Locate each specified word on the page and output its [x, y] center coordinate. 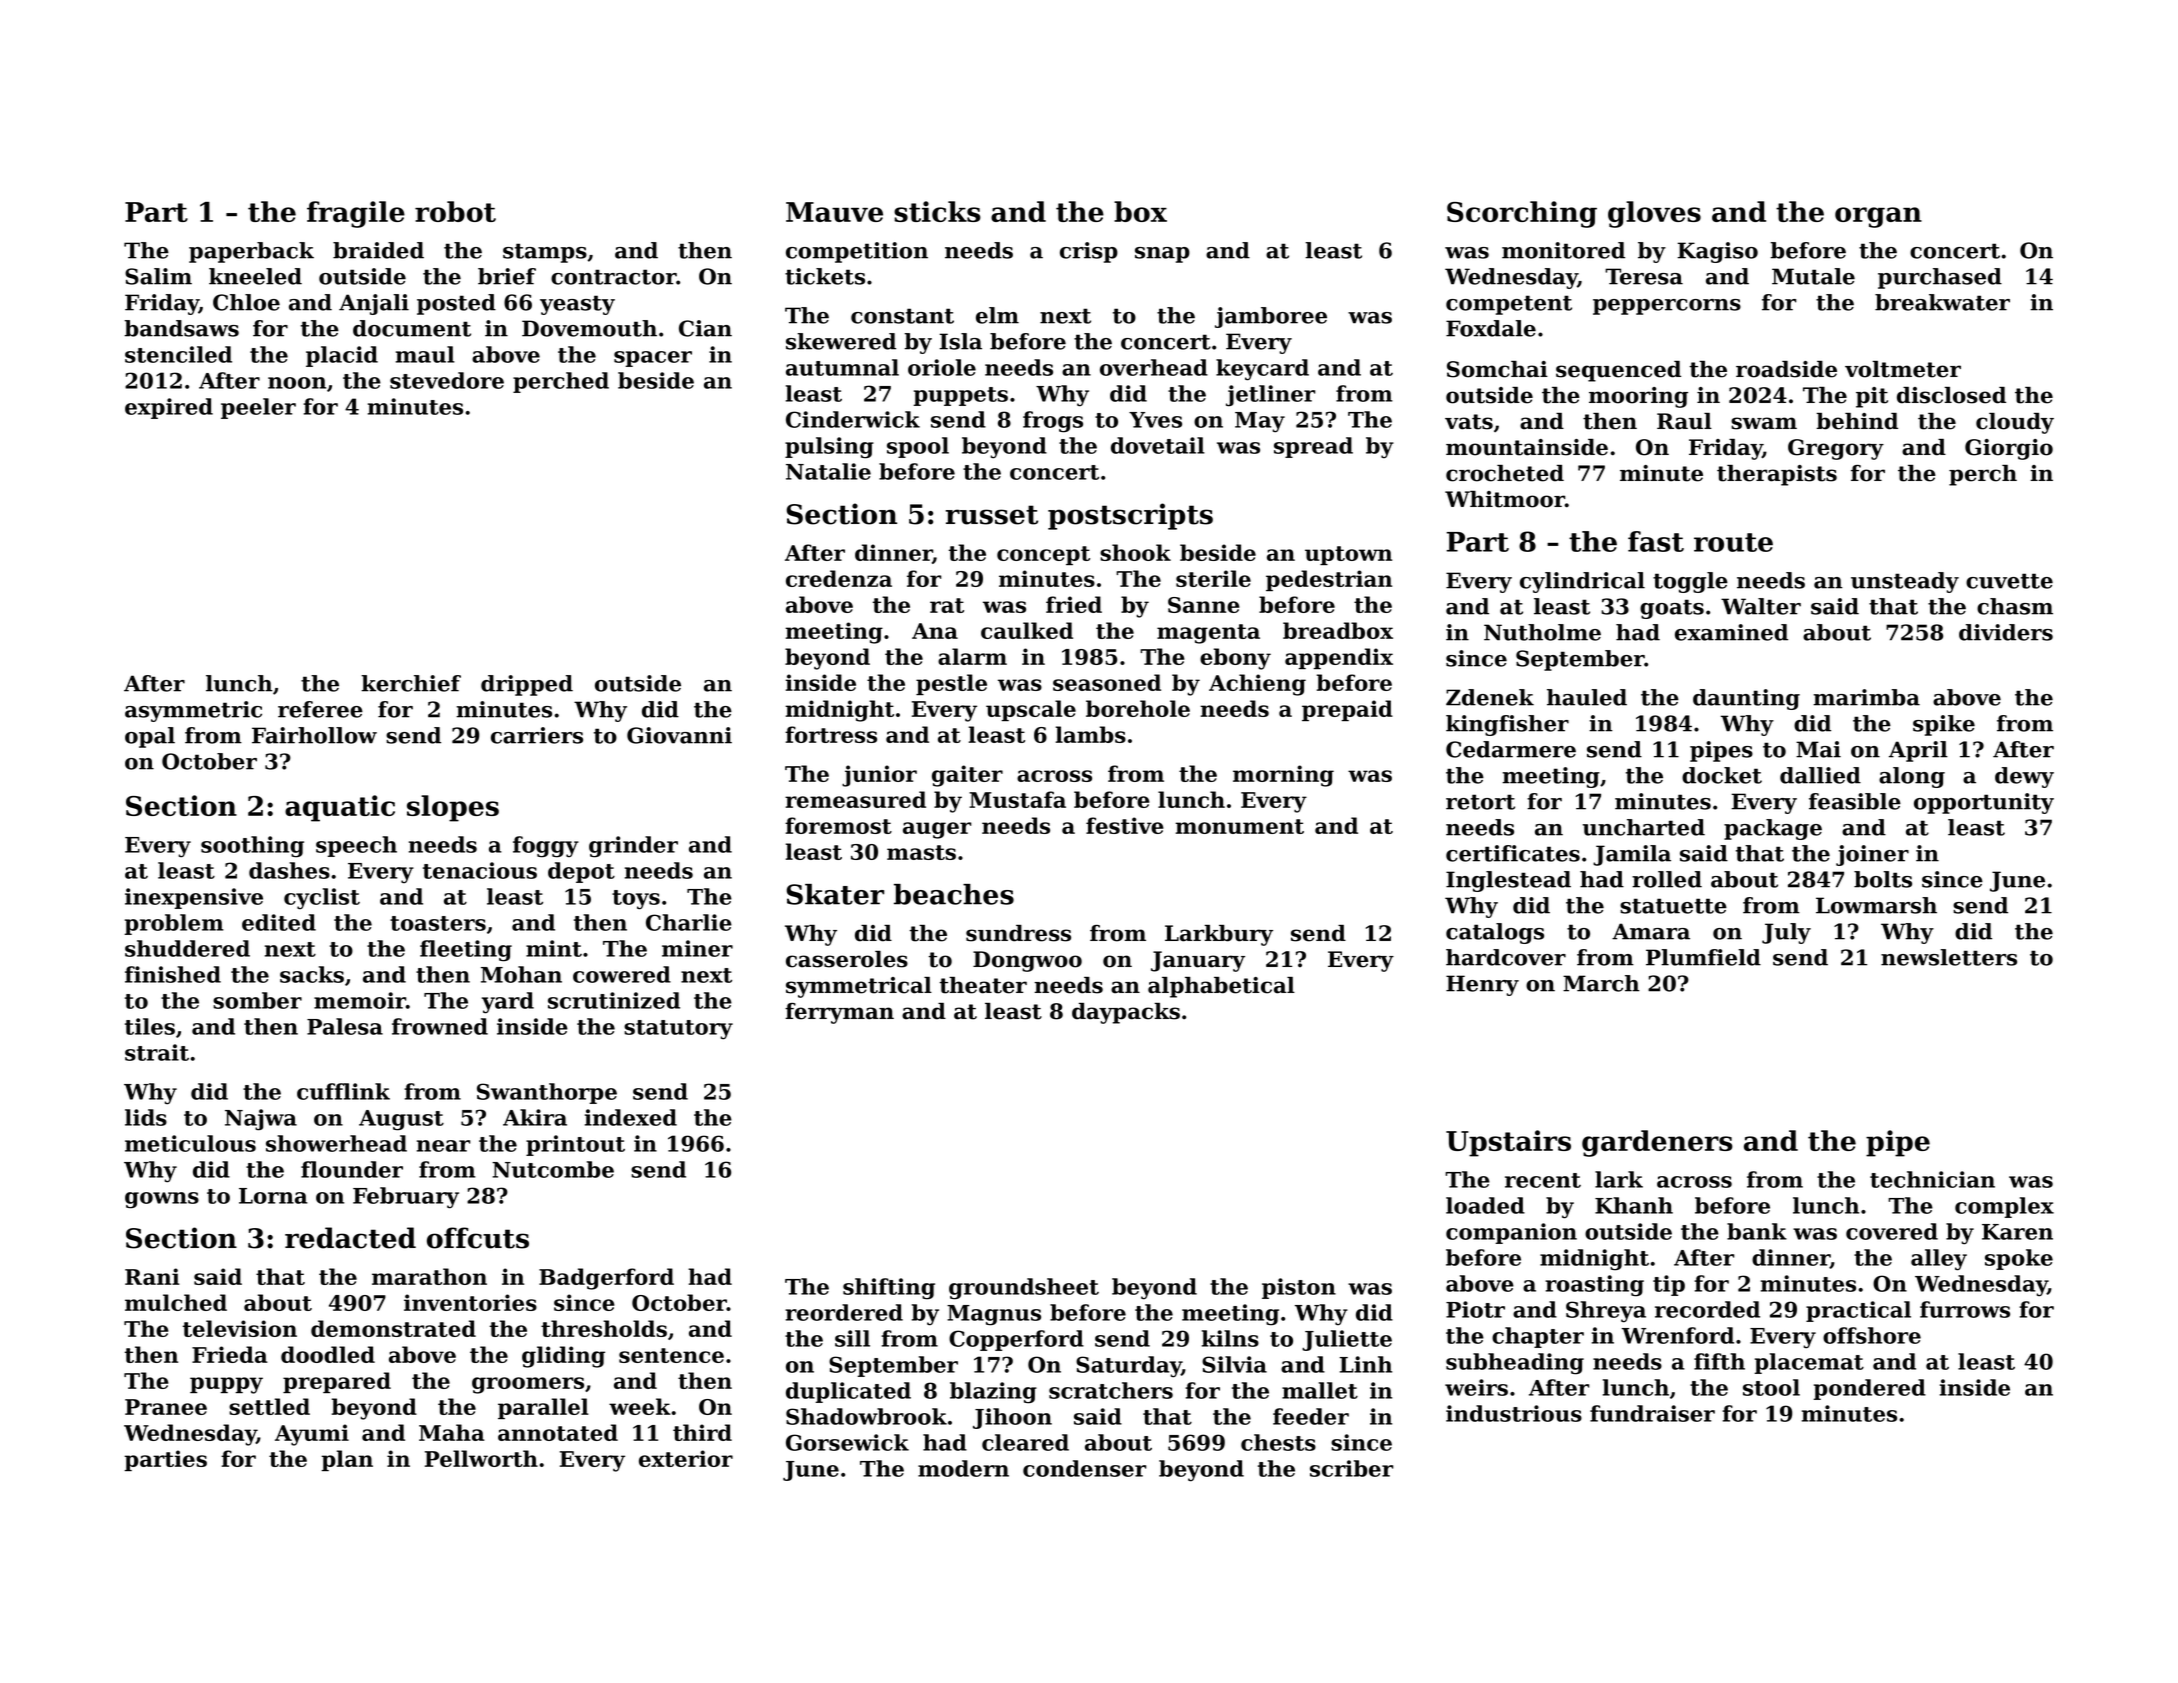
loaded [1485, 1205]
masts [921, 852]
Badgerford [606, 1279]
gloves [1654, 214]
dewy [2024, 777]
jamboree [1271, 317]
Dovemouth [589, 328]
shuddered [187, 948]
